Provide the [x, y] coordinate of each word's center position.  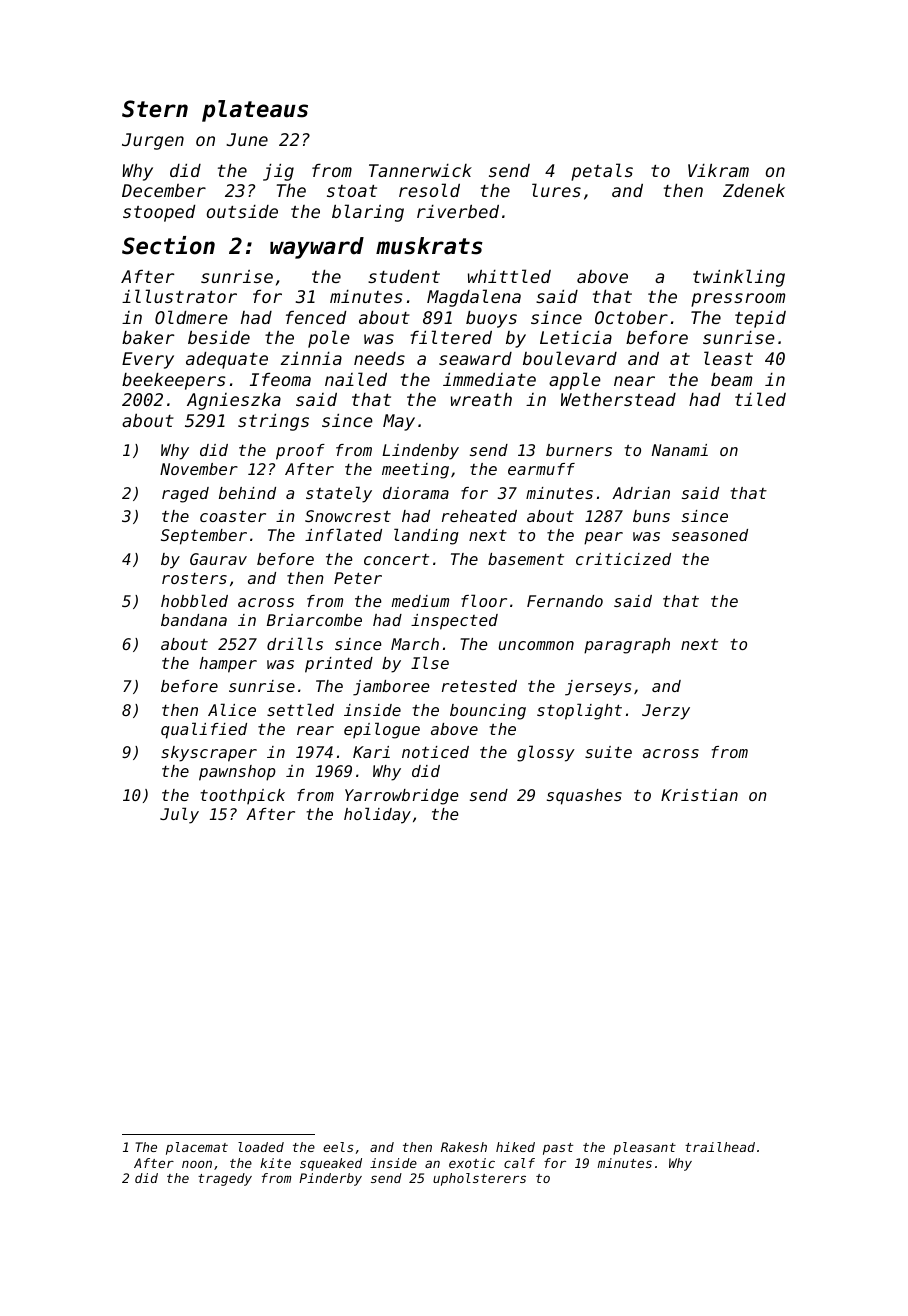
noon [197, 1164]
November [199, 469]
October [631, 317]
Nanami [680, 450]
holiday [377, 815]
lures [556, 190]
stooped [159, 213]
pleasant [644, 1148]
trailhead [720, 1147]
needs [379, 358]
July [179, 815]
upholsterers [479, 1179]
